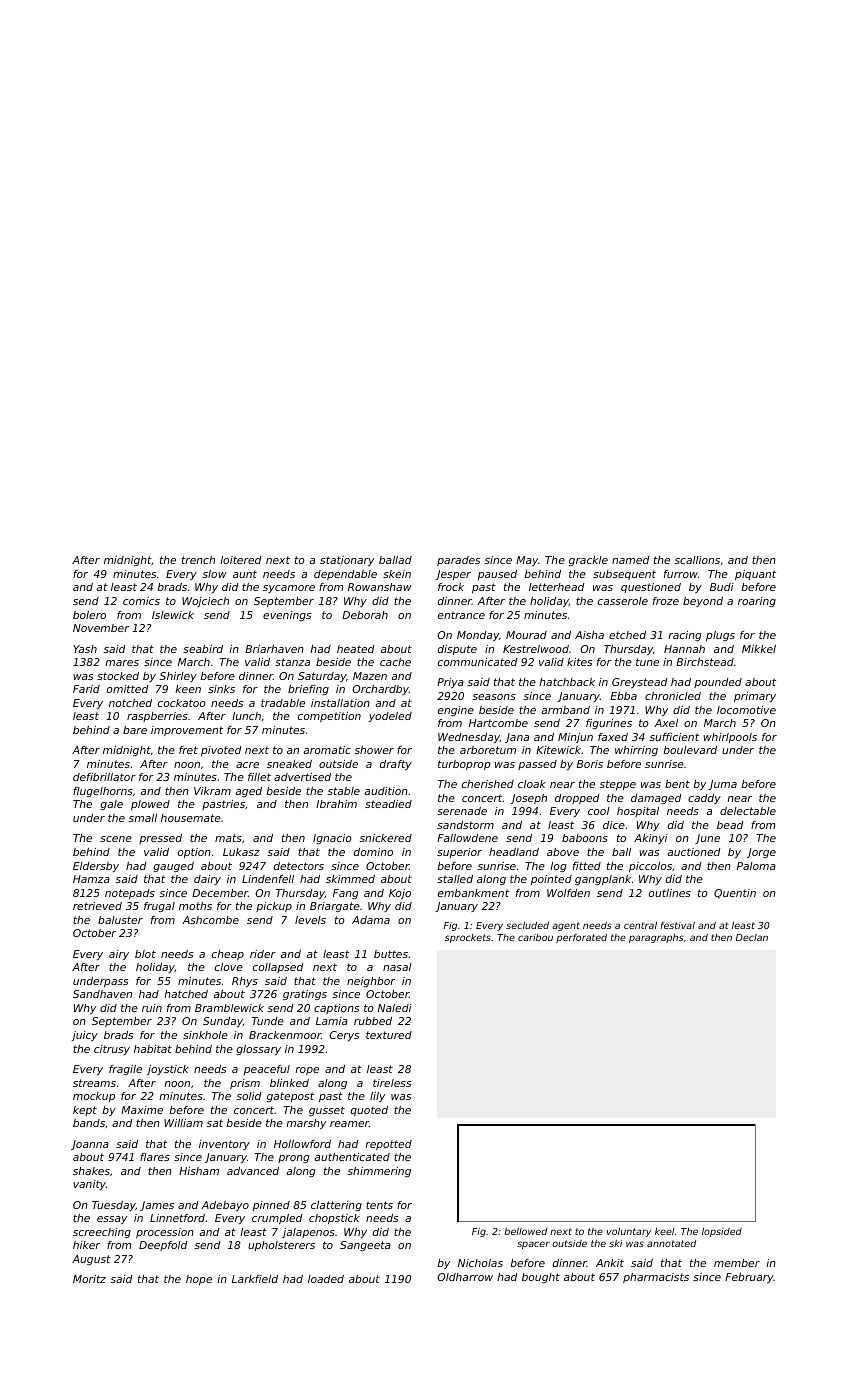 Image resolution: width=849 pixels, height=1400 pixels. Describe the element at coordinates (89, 615) in the screenshot. I see `bolero` at that location.
